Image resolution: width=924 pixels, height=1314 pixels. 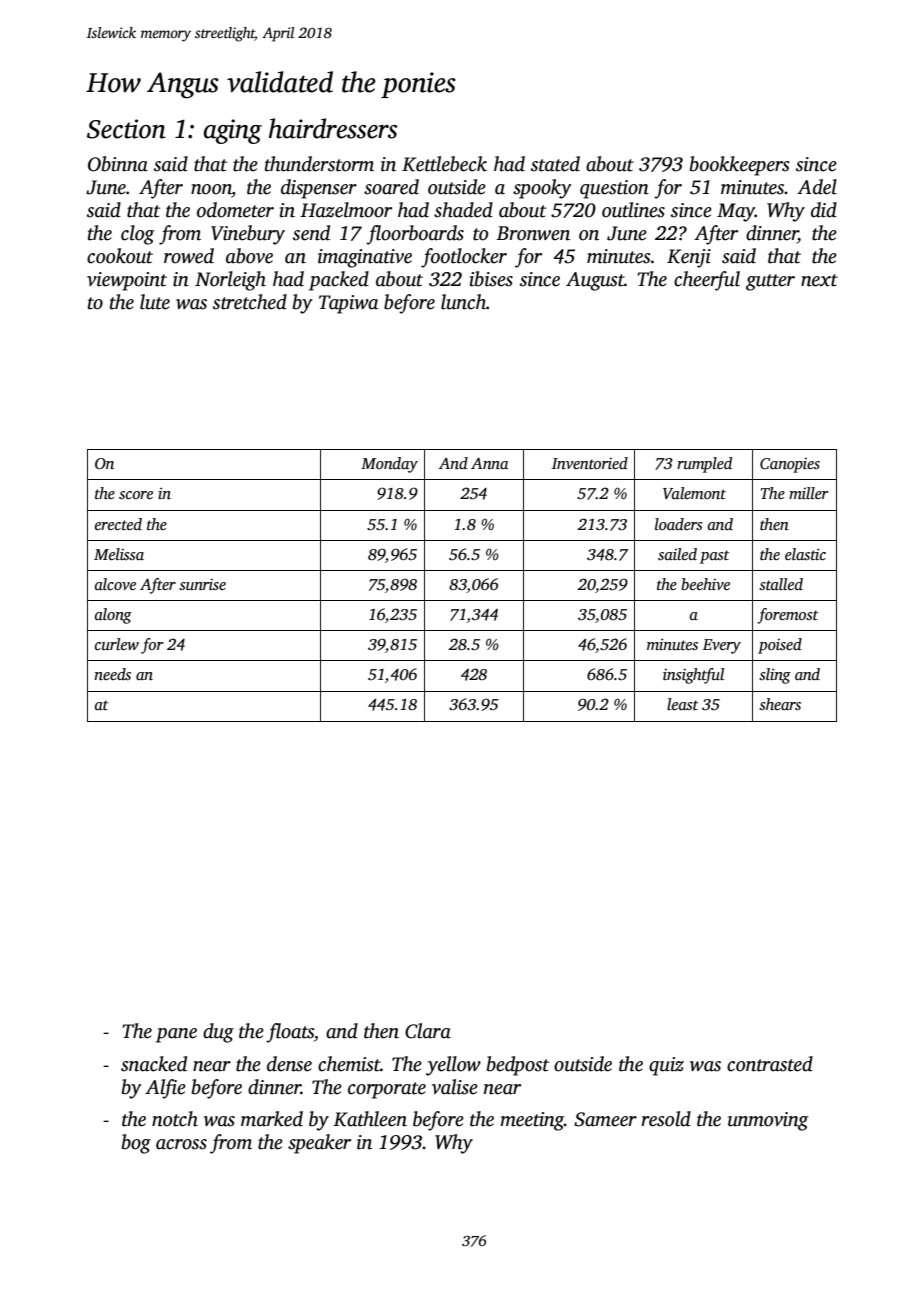 I want to click on needs, so click(x=112, y=674).
